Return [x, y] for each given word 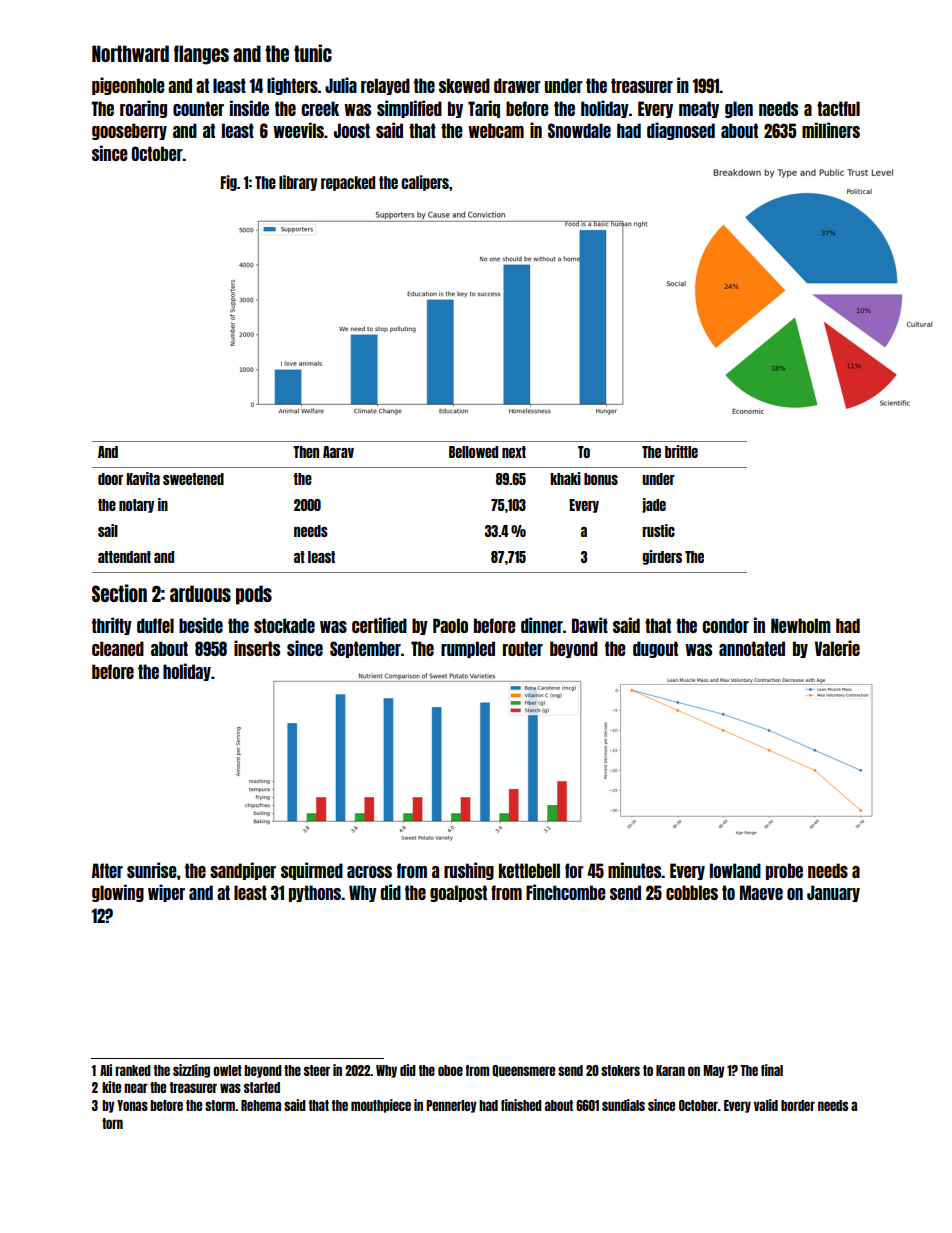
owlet [227, 1070]
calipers [425, 183]
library [298, 183]
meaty [699, 109]
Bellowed [473, 452]
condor [725, 625]
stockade [284, 625]
